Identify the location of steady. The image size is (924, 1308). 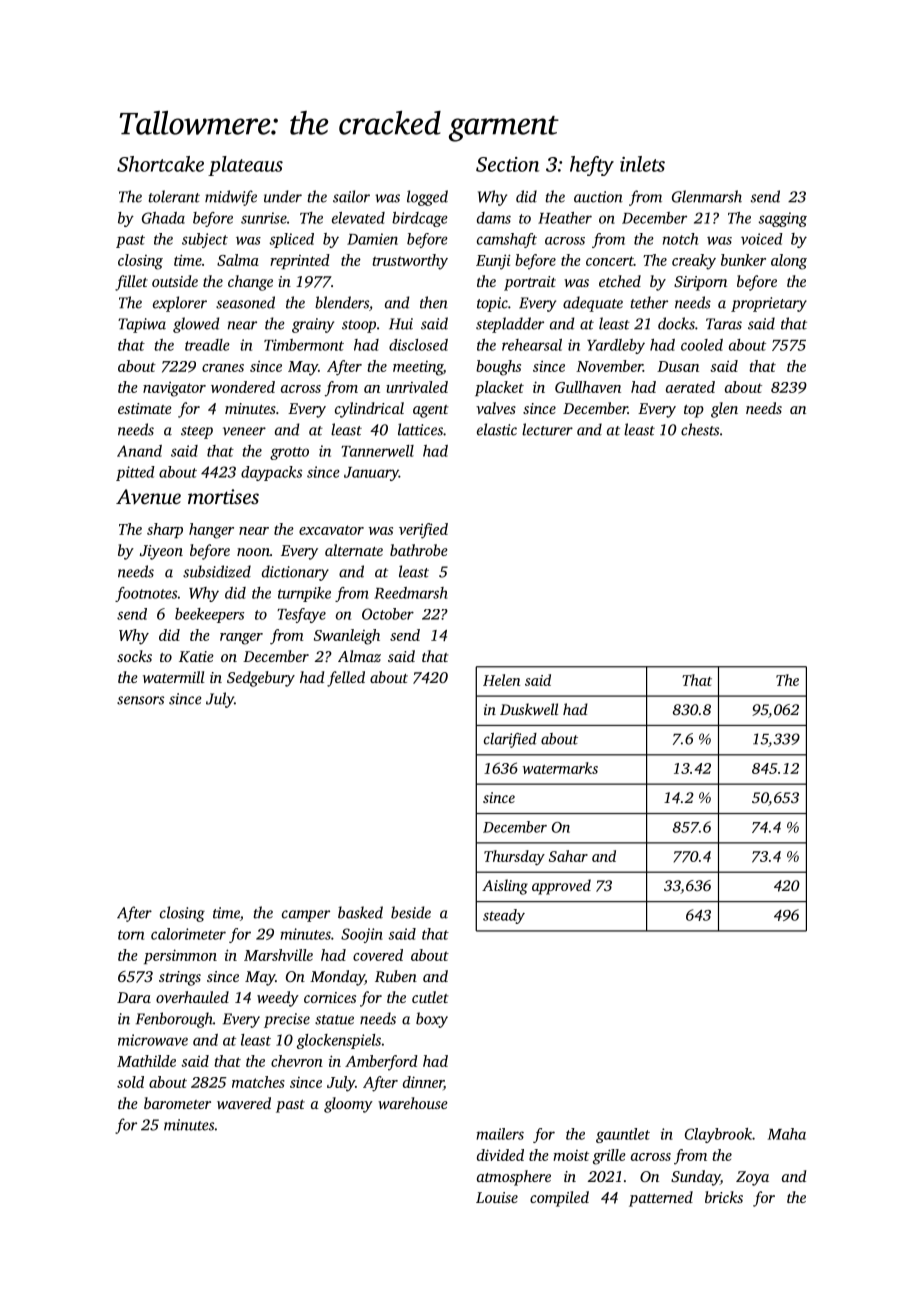
(504, 916).
